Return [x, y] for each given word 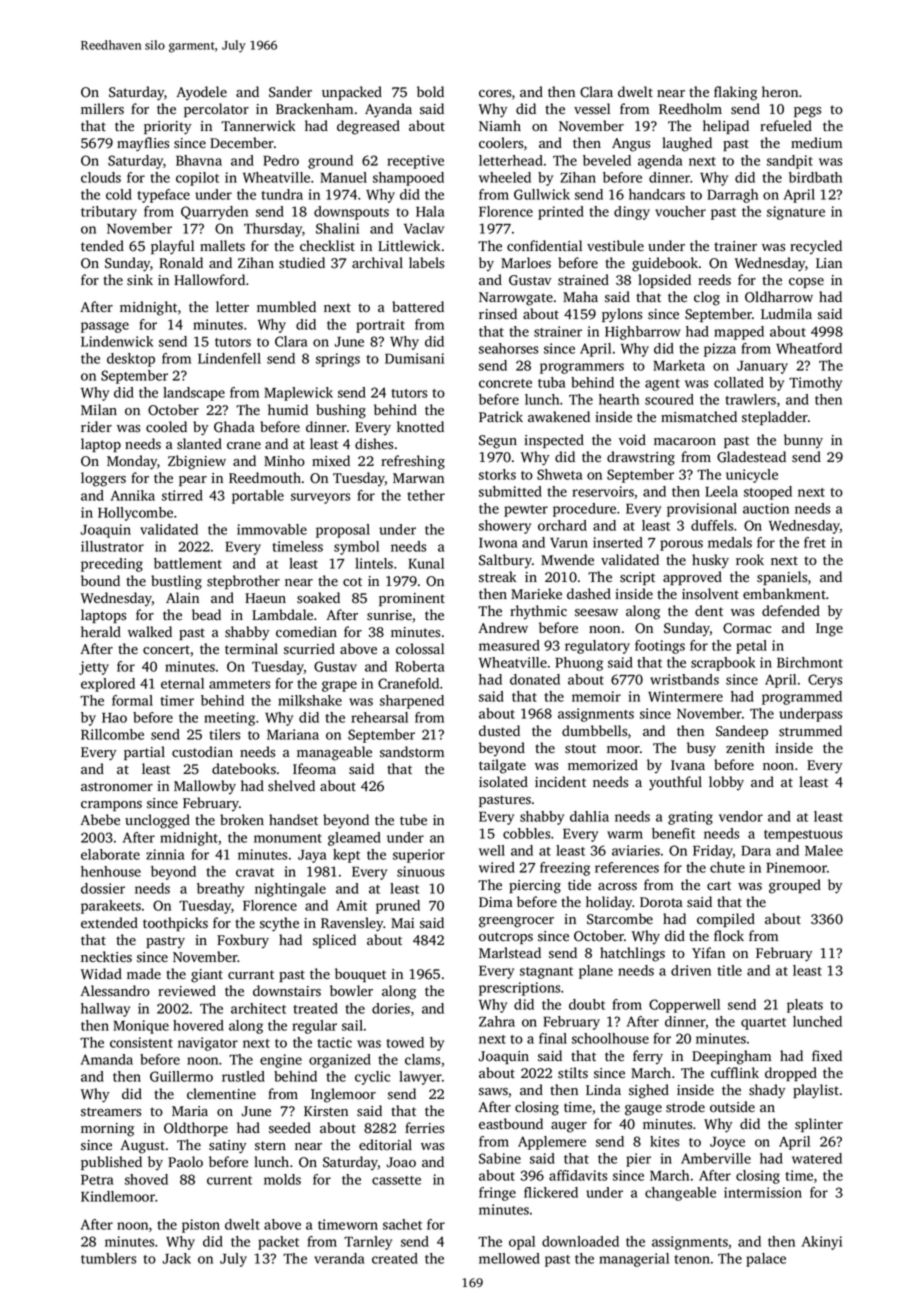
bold [430, 92]
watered [817, 1158]
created [395, 1258]
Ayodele [202, 93]
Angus [631, 145]
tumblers [108, 1258]
